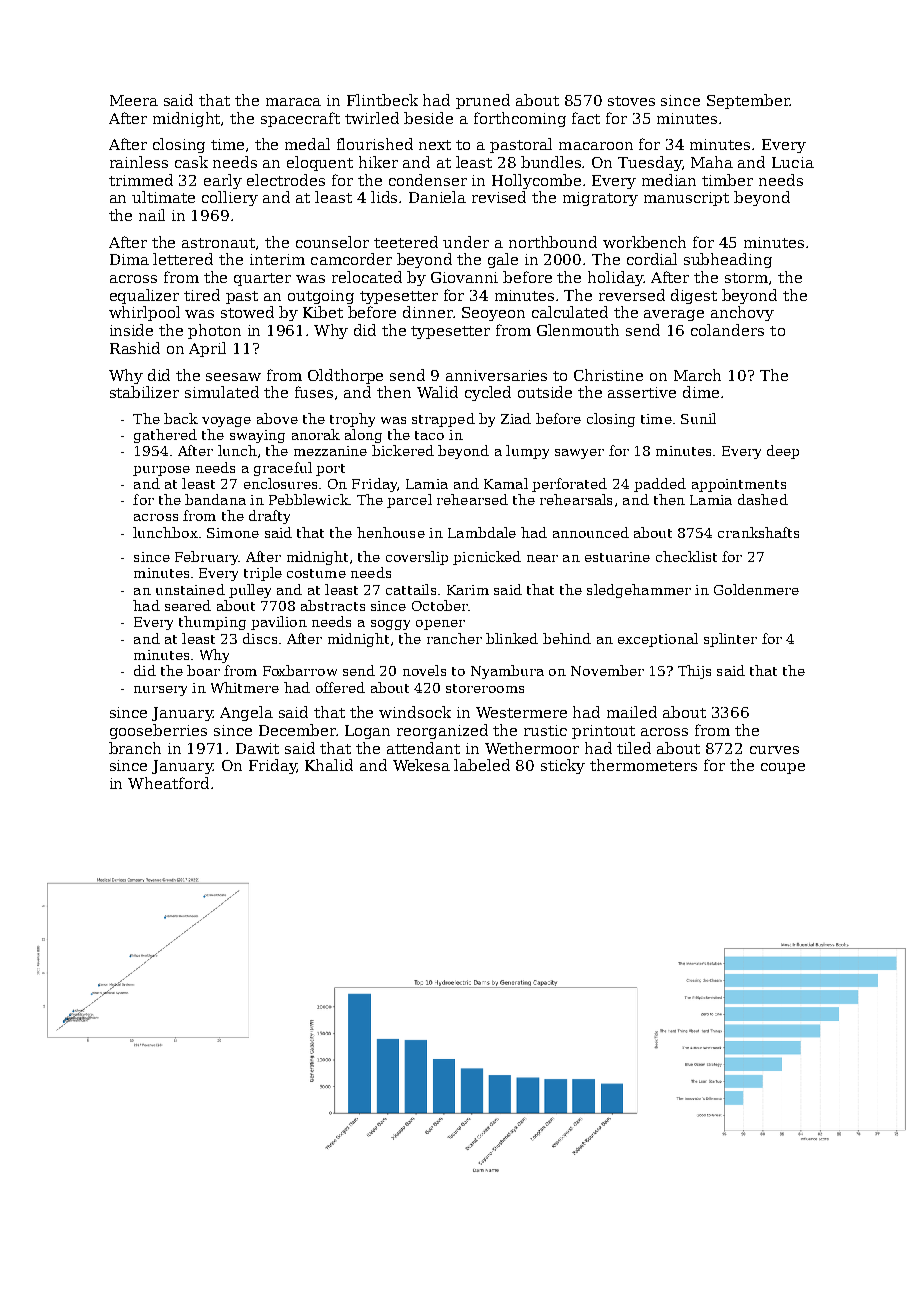 The image size is (924, 1308). Describe the element at coordinates (421, 765) in the image. I see `Wekesa` at that location.
